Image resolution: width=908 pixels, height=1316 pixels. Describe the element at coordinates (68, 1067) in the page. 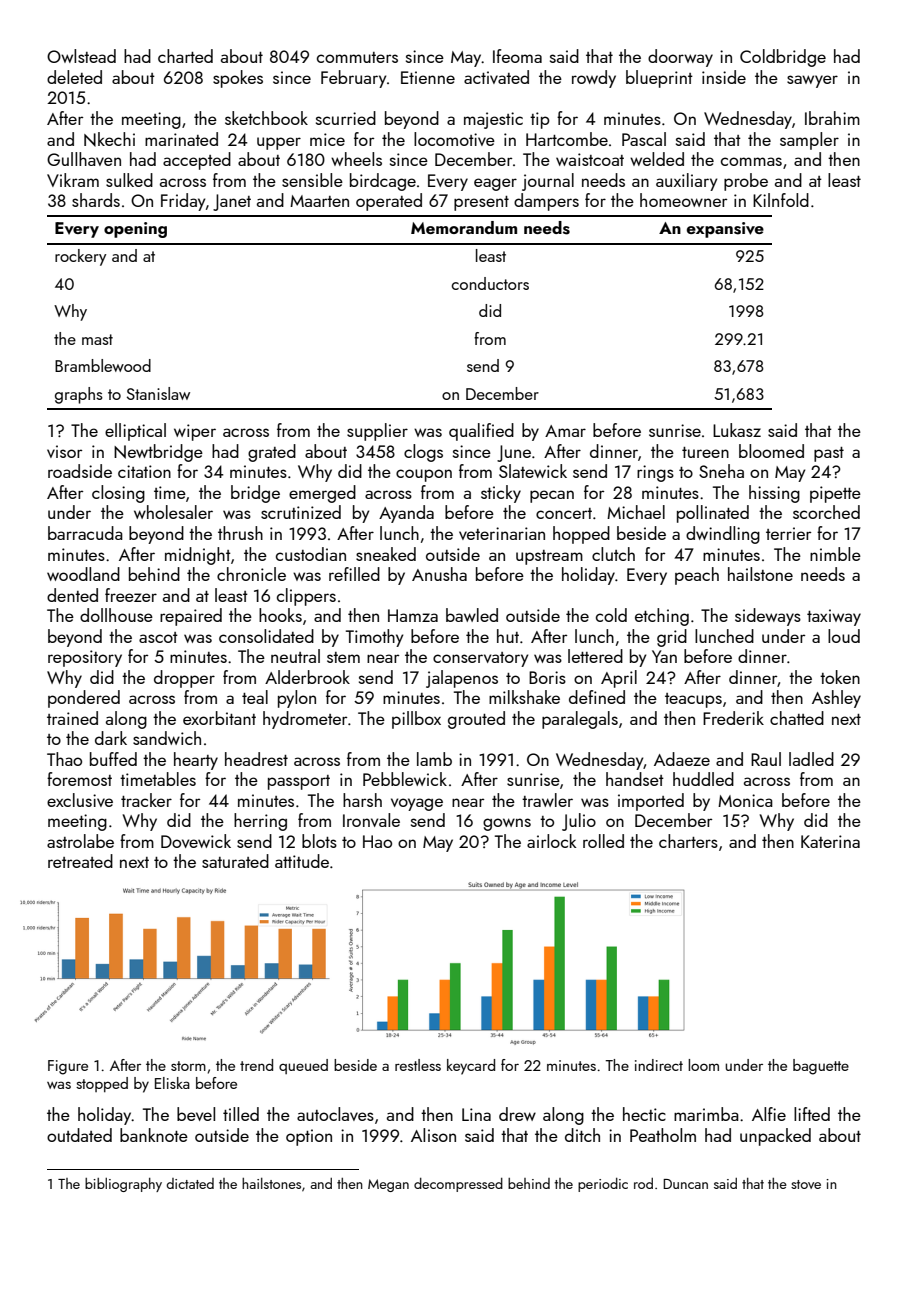

I see `Figure` at that location.
